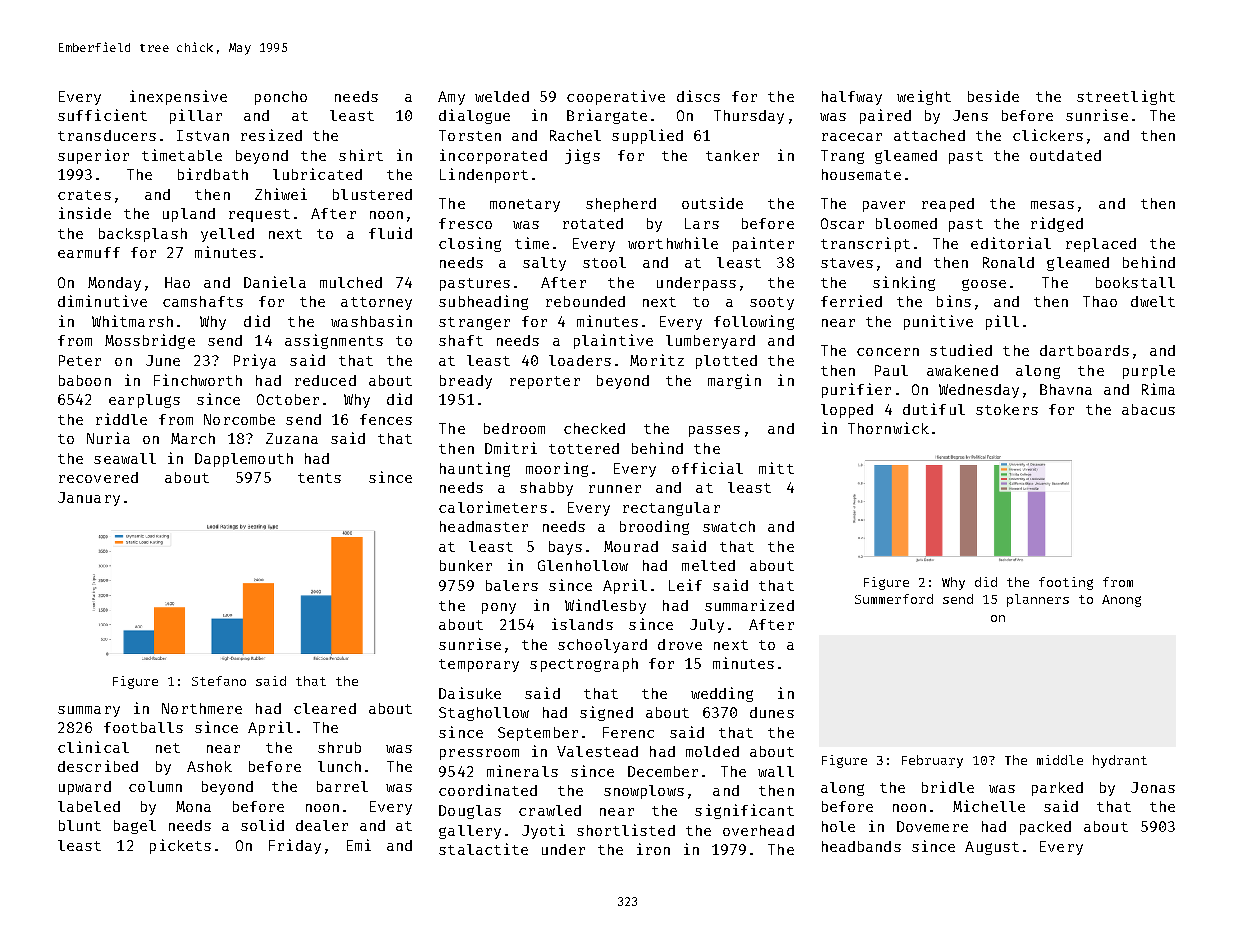 This document has height=952, width=1233. What do you see at coordinates (178, 97) in the document?
I see `inexpensive` at bounding box center [178, 97].
